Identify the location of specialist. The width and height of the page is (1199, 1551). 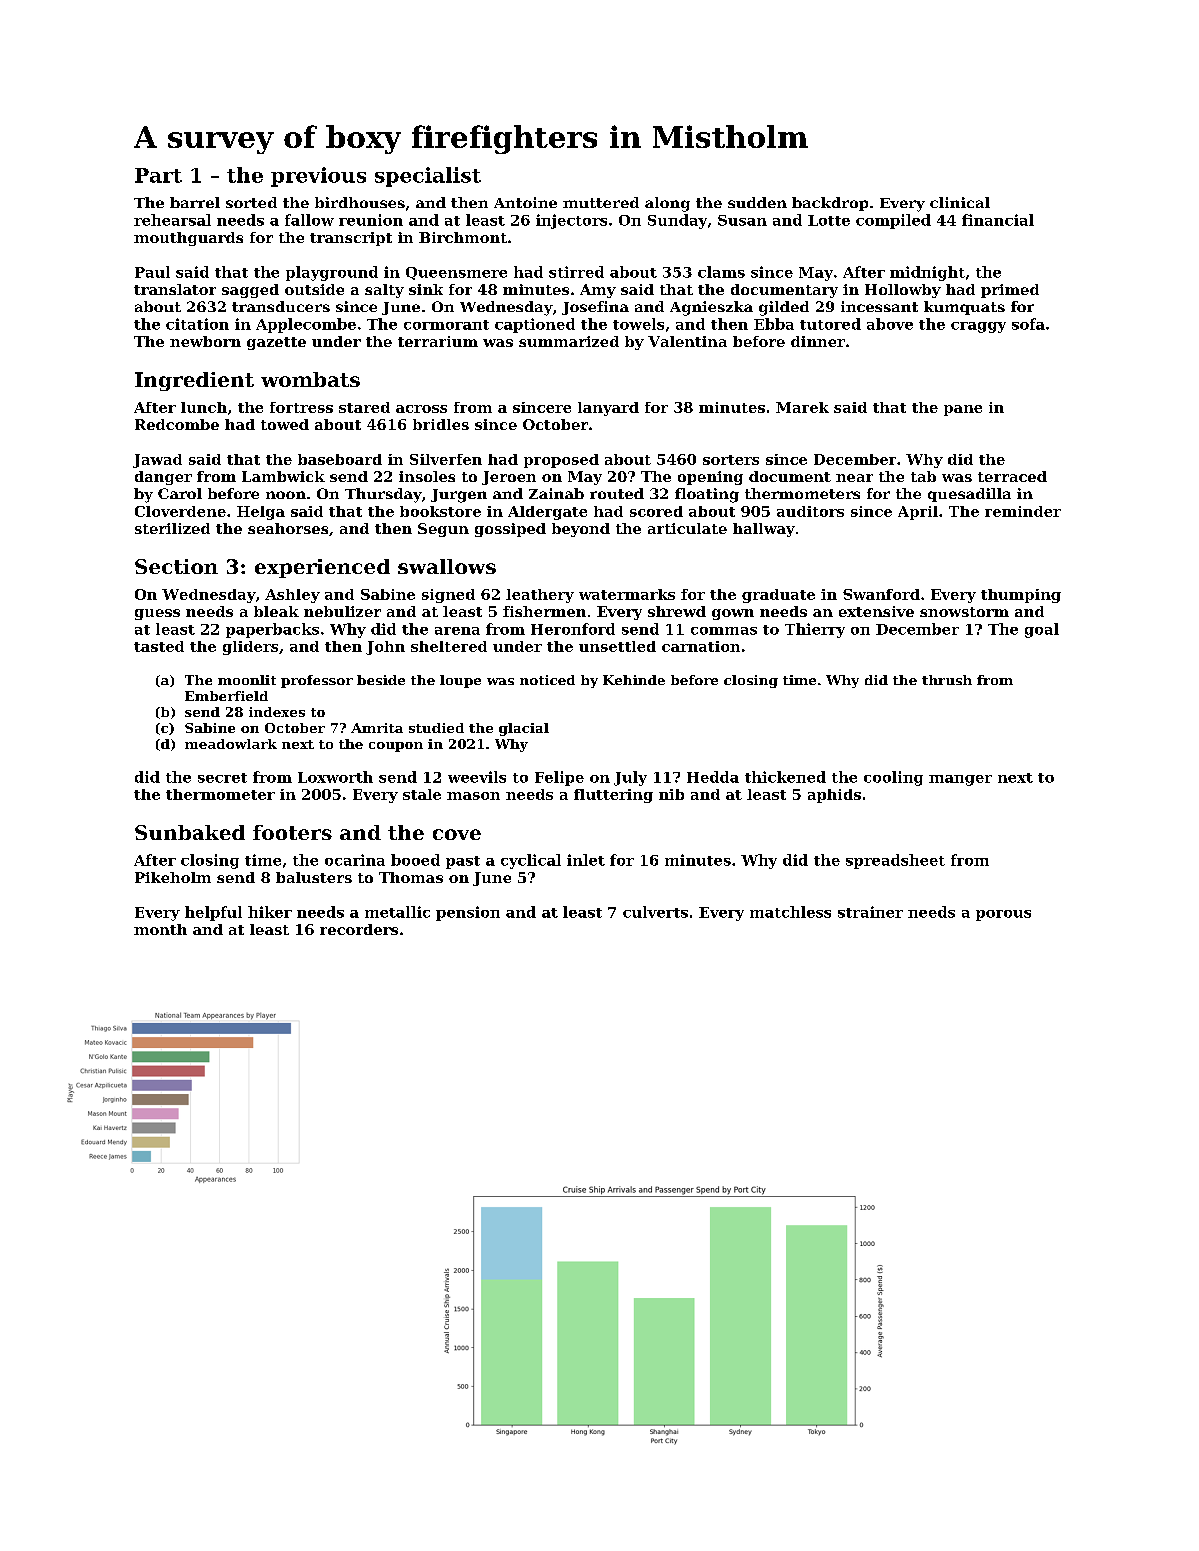
(428, 177).
